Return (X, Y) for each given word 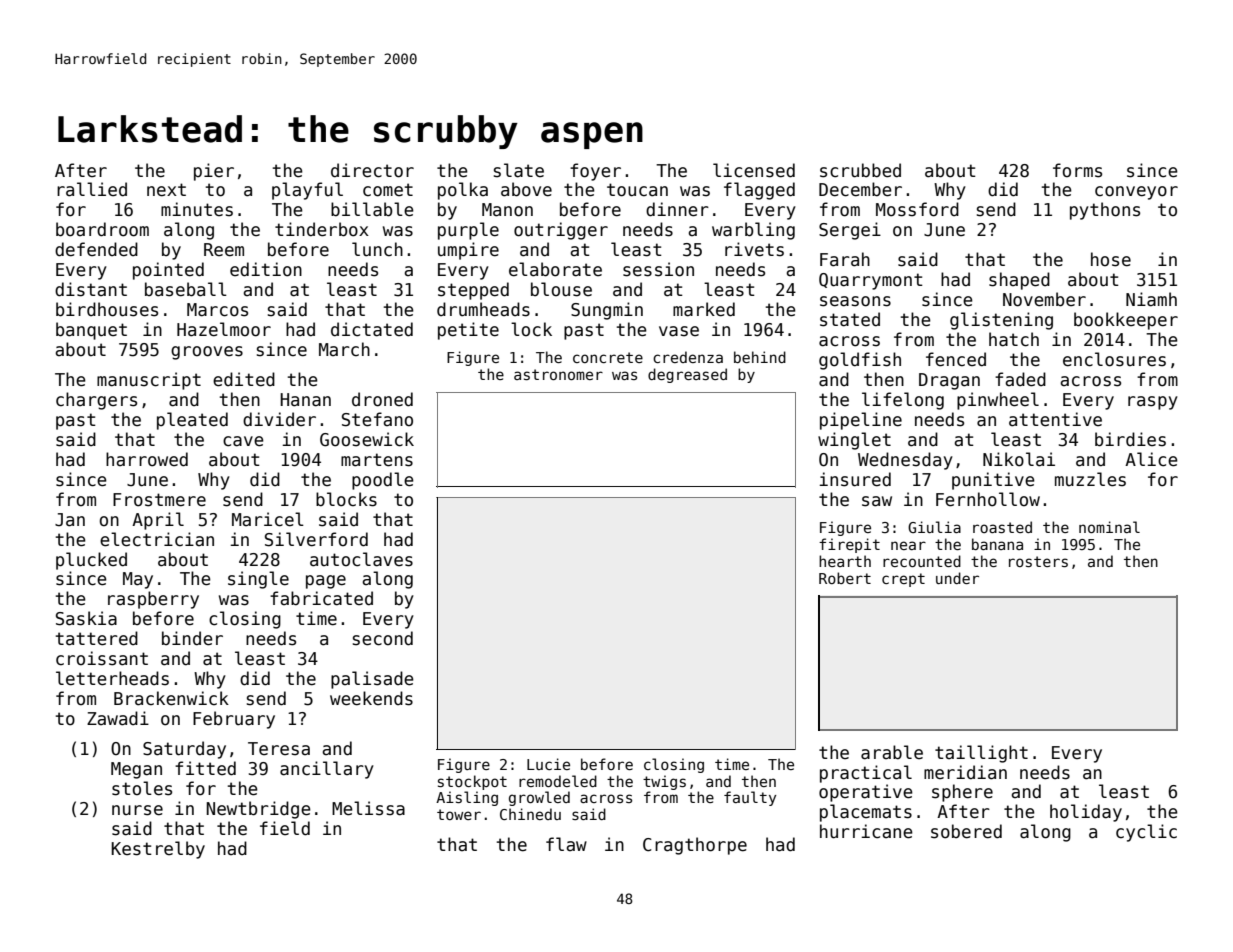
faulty (750, 798)
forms (1077, 170)
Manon (507, 210)
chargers (96, 401)
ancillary (327, 770)
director (372, 170)
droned (382, 399)
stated (850, 319)
